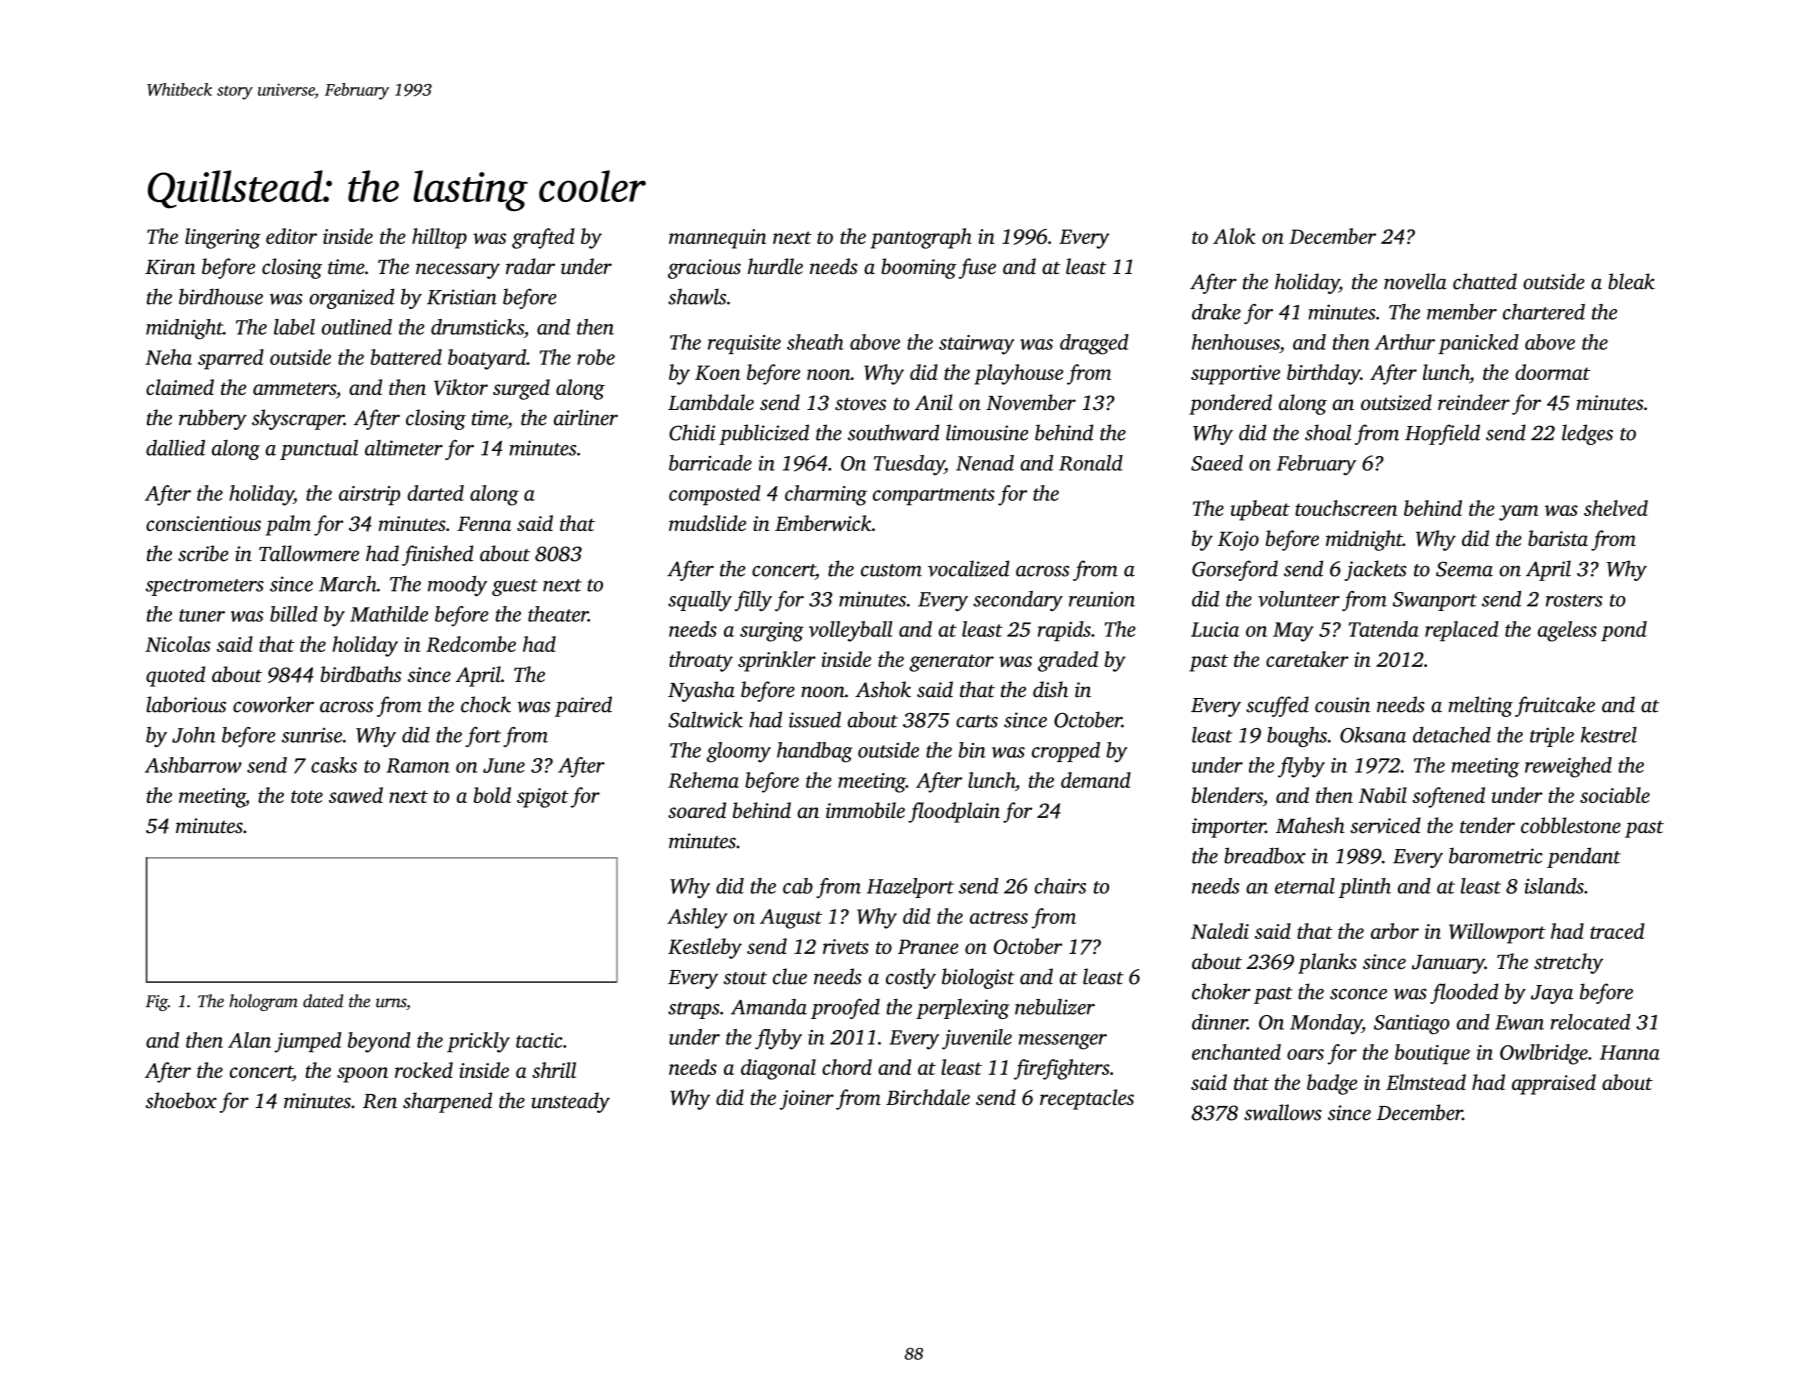 The height and width of the screenshot is (1398, 1809). What do you see at coordinates (294, 614) in the screenshot?
I see `billed` at bounding box center [294, 614].
